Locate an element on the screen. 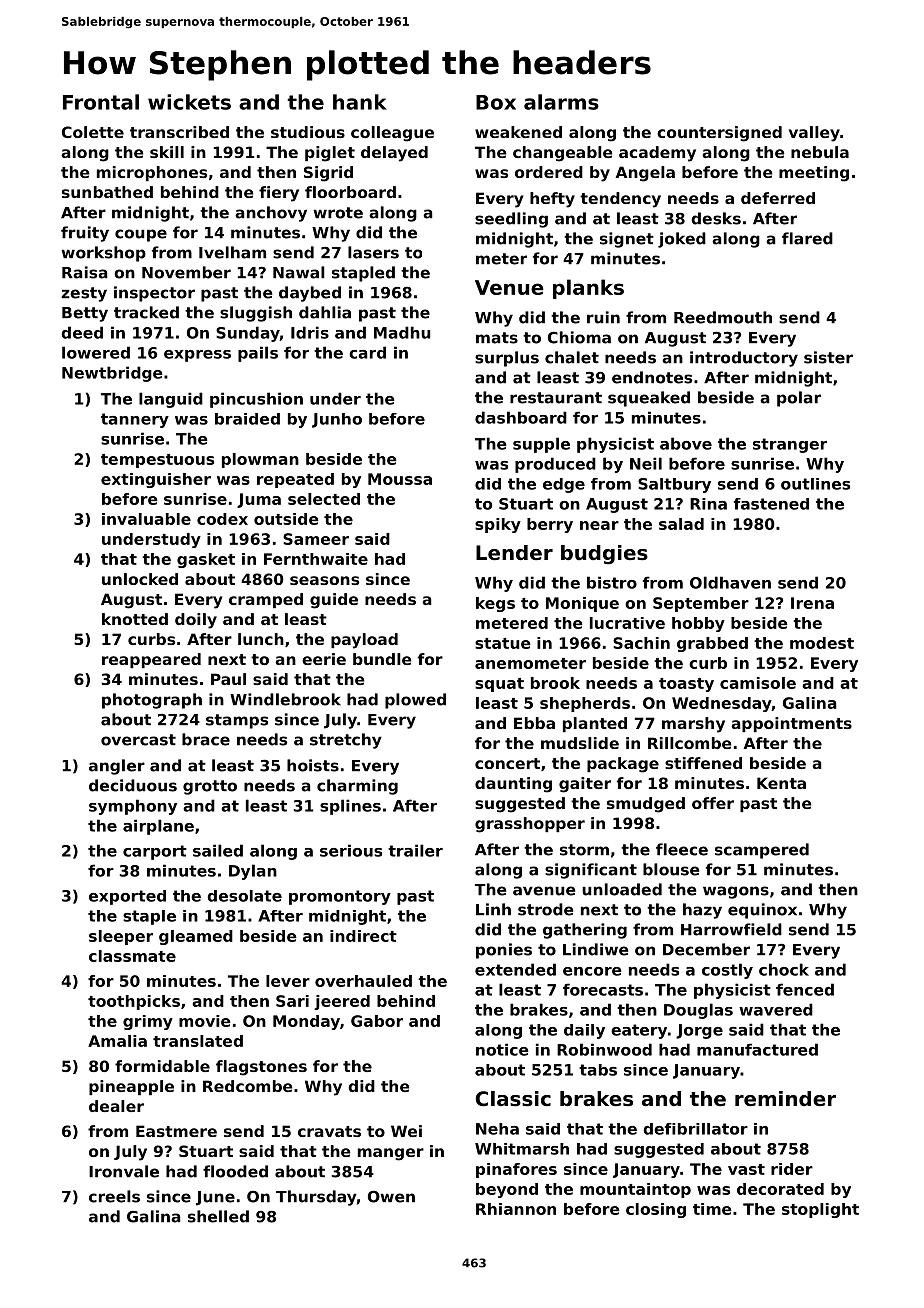 The height and width of the screenshot is (1308, 924). grabbed is located at coordinates (712, 644).
